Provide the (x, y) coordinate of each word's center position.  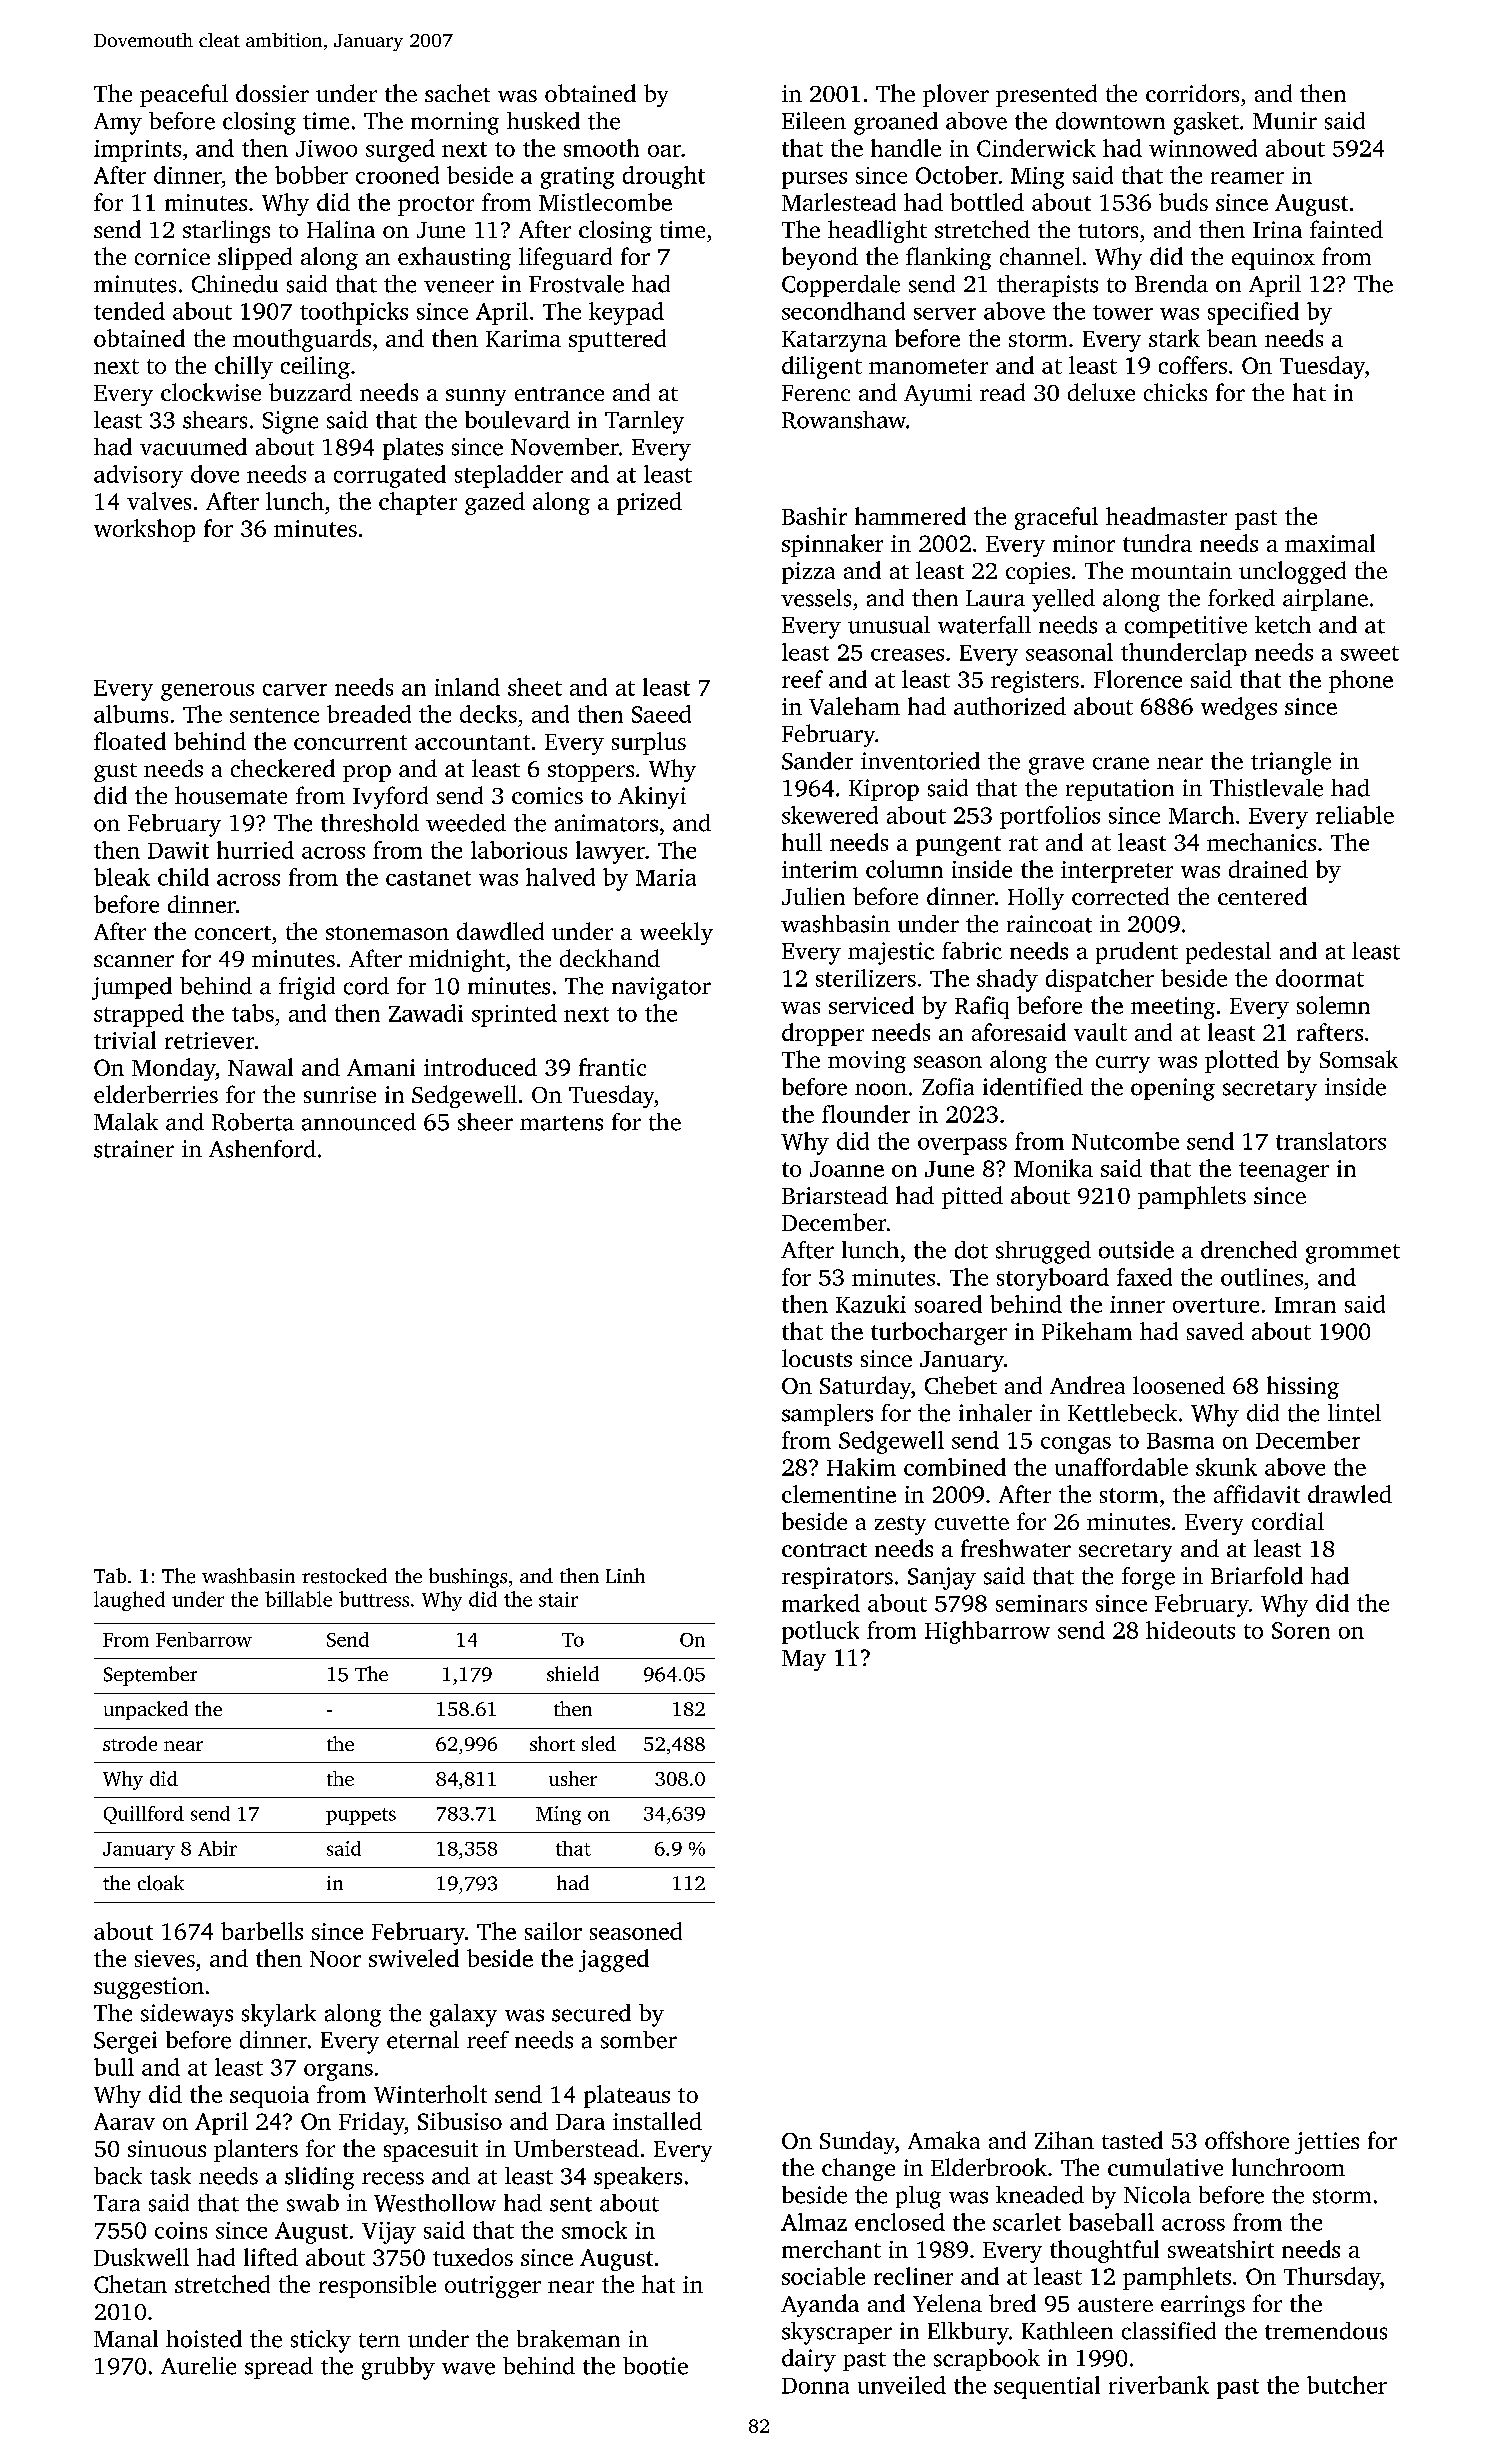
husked (543, 121)
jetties (1327, 2143)
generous (207, 692)
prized (649, 503)
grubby (398, 2368)
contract (824, 1550)
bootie (655, 2366)
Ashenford (262, 1149)
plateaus (627, 2096)
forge (1148, 1578)
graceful (1056, 518)
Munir (1285, 121)
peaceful (184, 95)
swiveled (414, 1958)
